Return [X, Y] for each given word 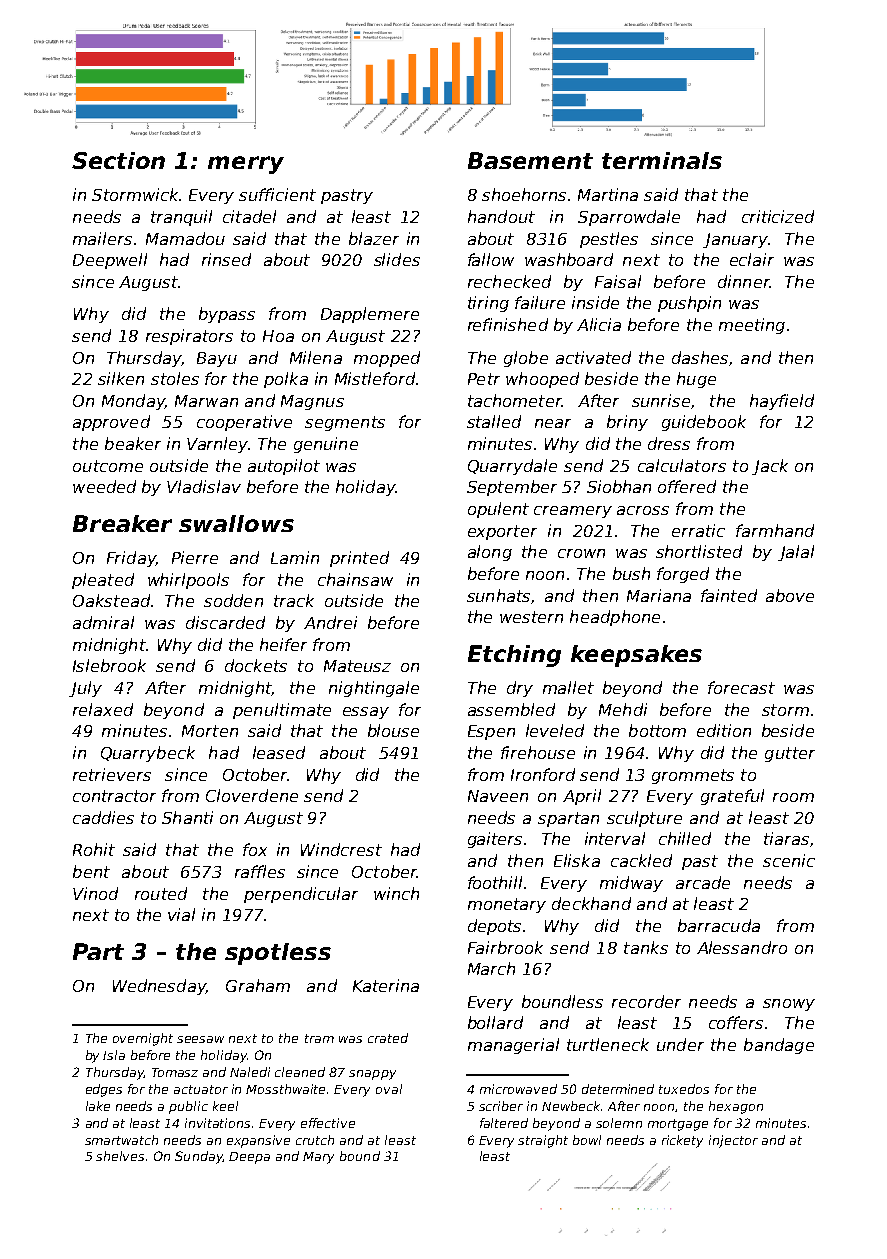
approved [111, 423]
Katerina [386, 985]
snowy [789, 1005]
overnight [143, 1039]
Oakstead [111, 600]
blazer [374, 238]
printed [359, 559]
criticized [778, 216]
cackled [641, 860]
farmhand [775, 530]
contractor [114, 796]
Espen [491, 732]
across [643, 510]
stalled [494, 421]
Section [118, 160]
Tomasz [175, 1072]
